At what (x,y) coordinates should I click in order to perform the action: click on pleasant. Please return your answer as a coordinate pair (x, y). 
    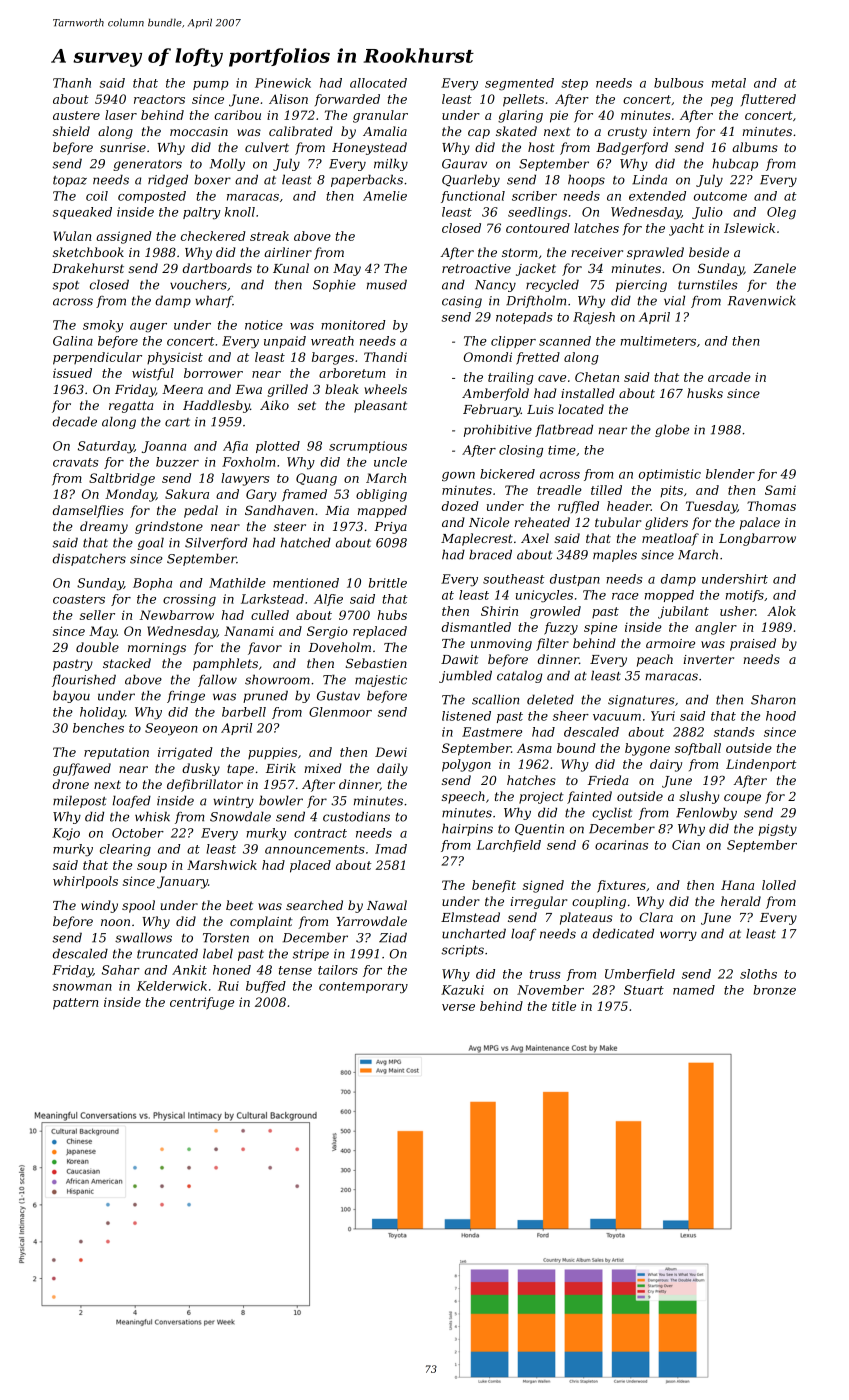
    Looking at the image, I should click on (380, 406).
